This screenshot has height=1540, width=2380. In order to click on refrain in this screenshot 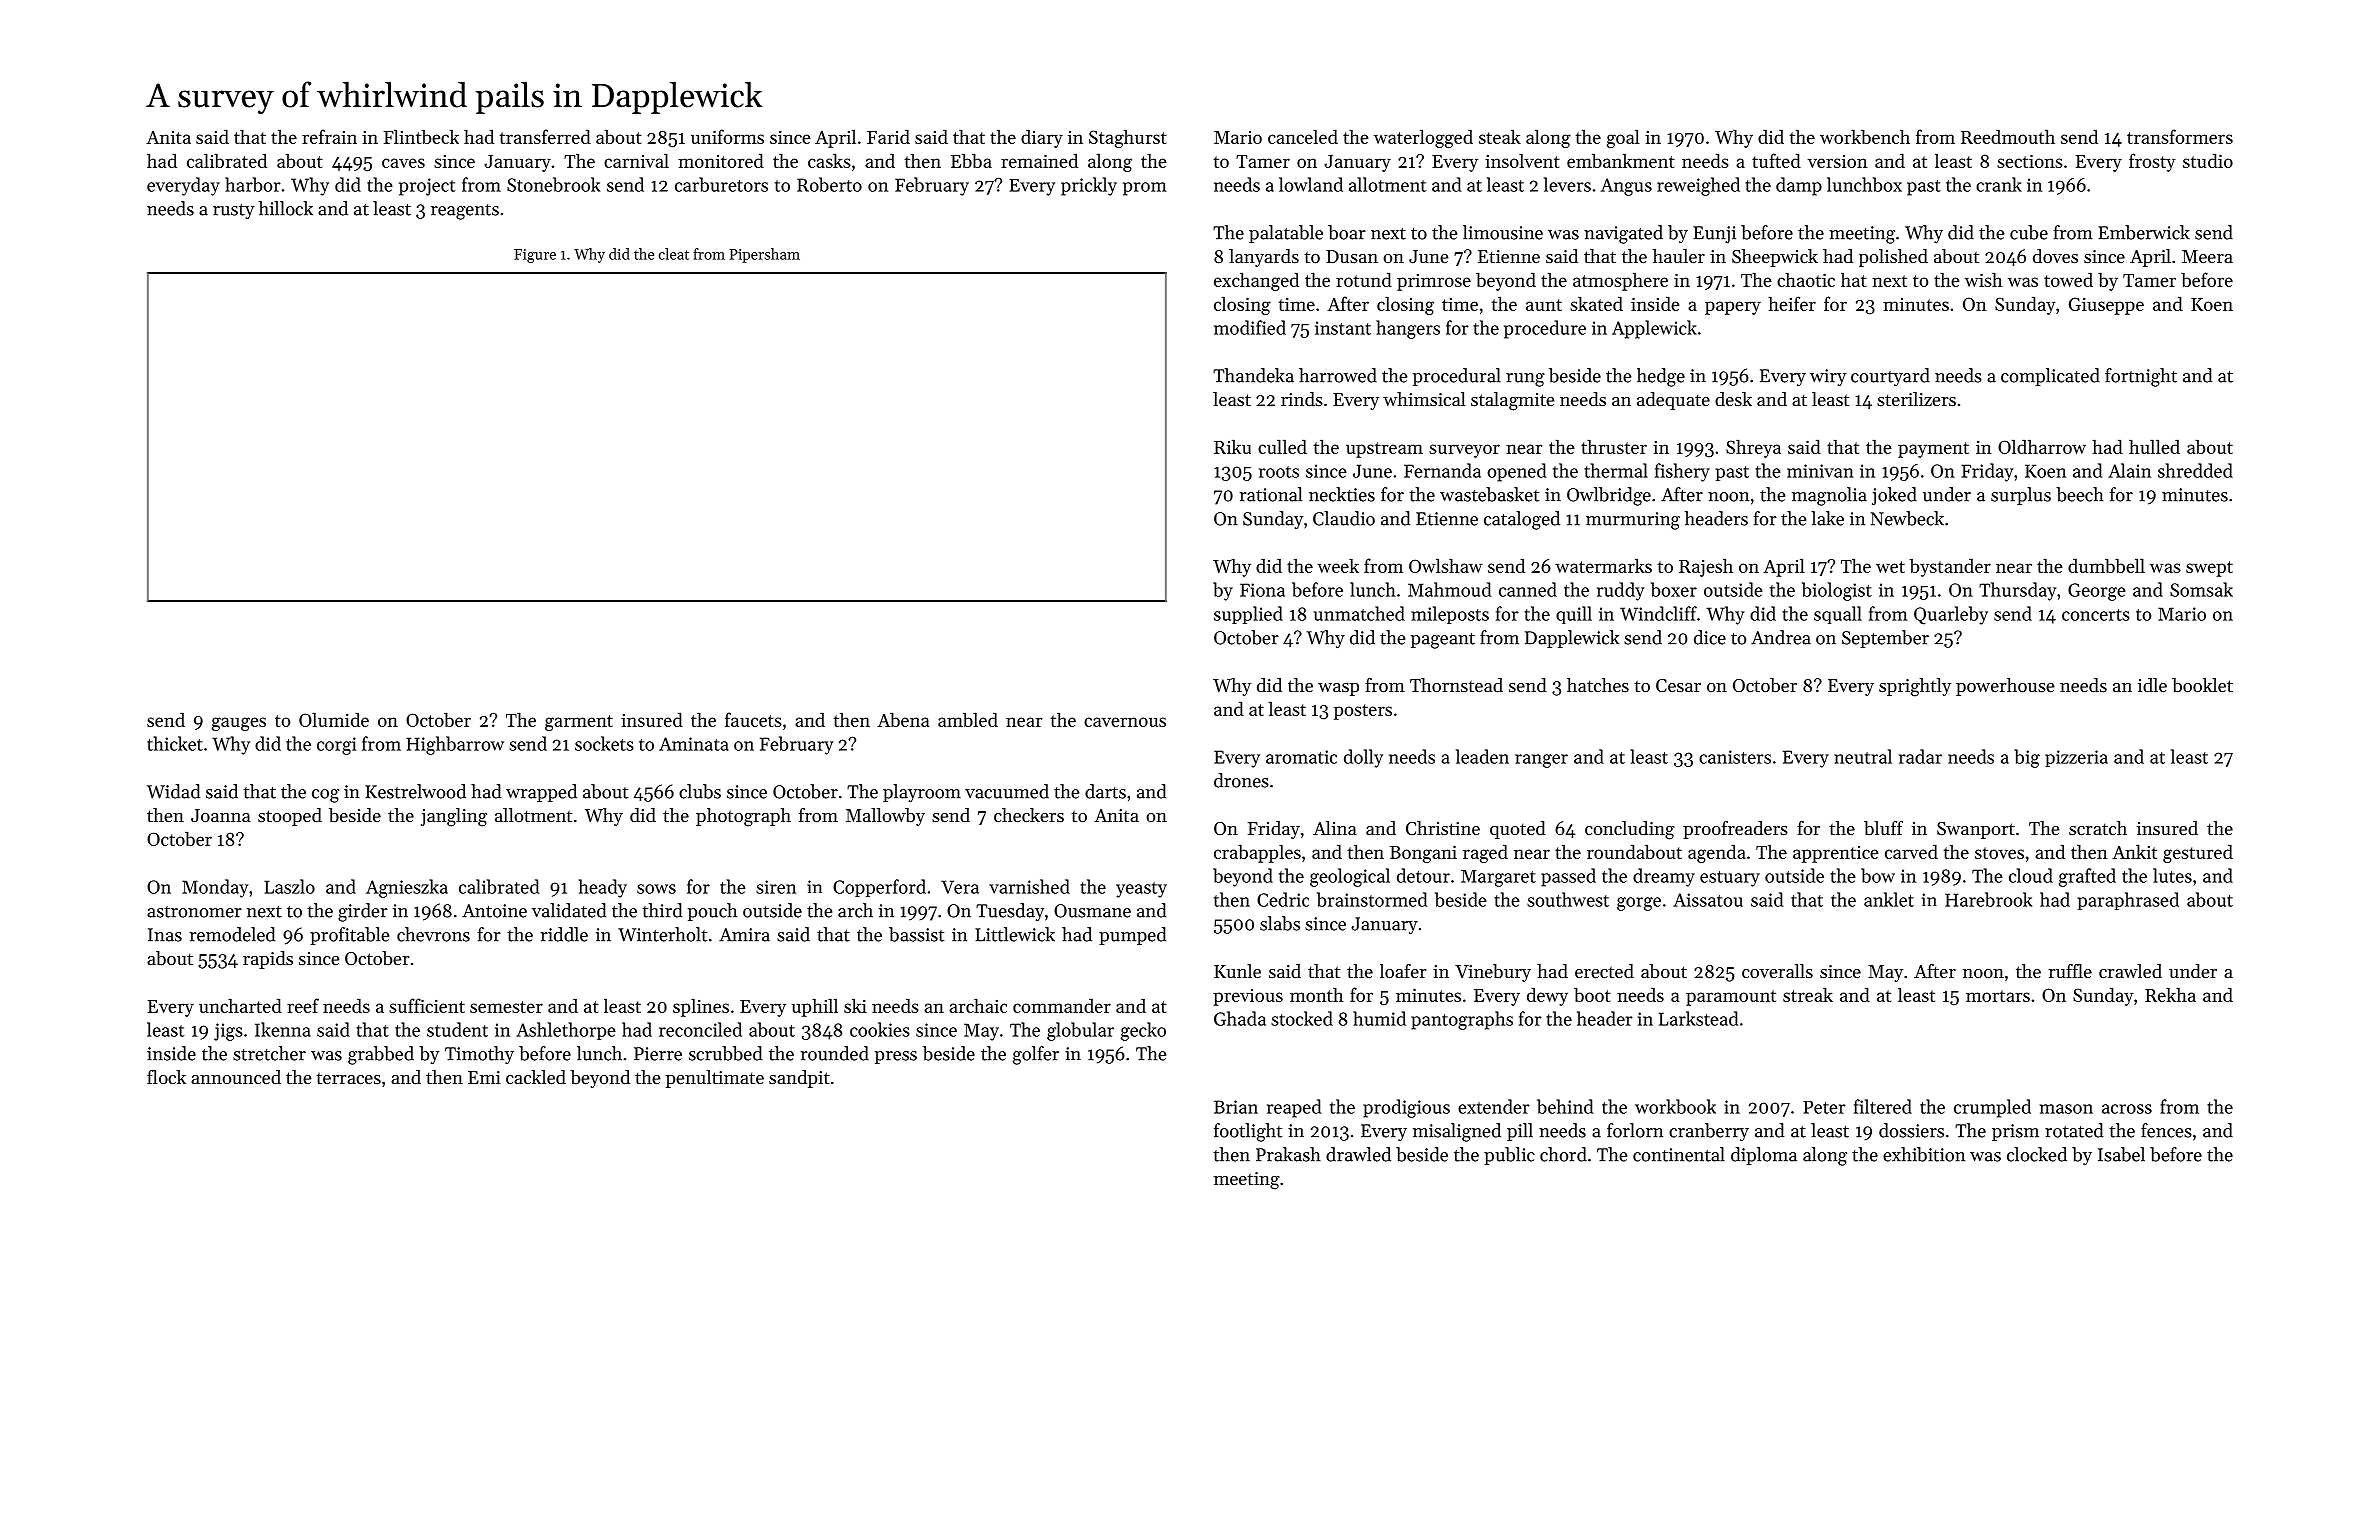, I will do `click(329, 136)`.
